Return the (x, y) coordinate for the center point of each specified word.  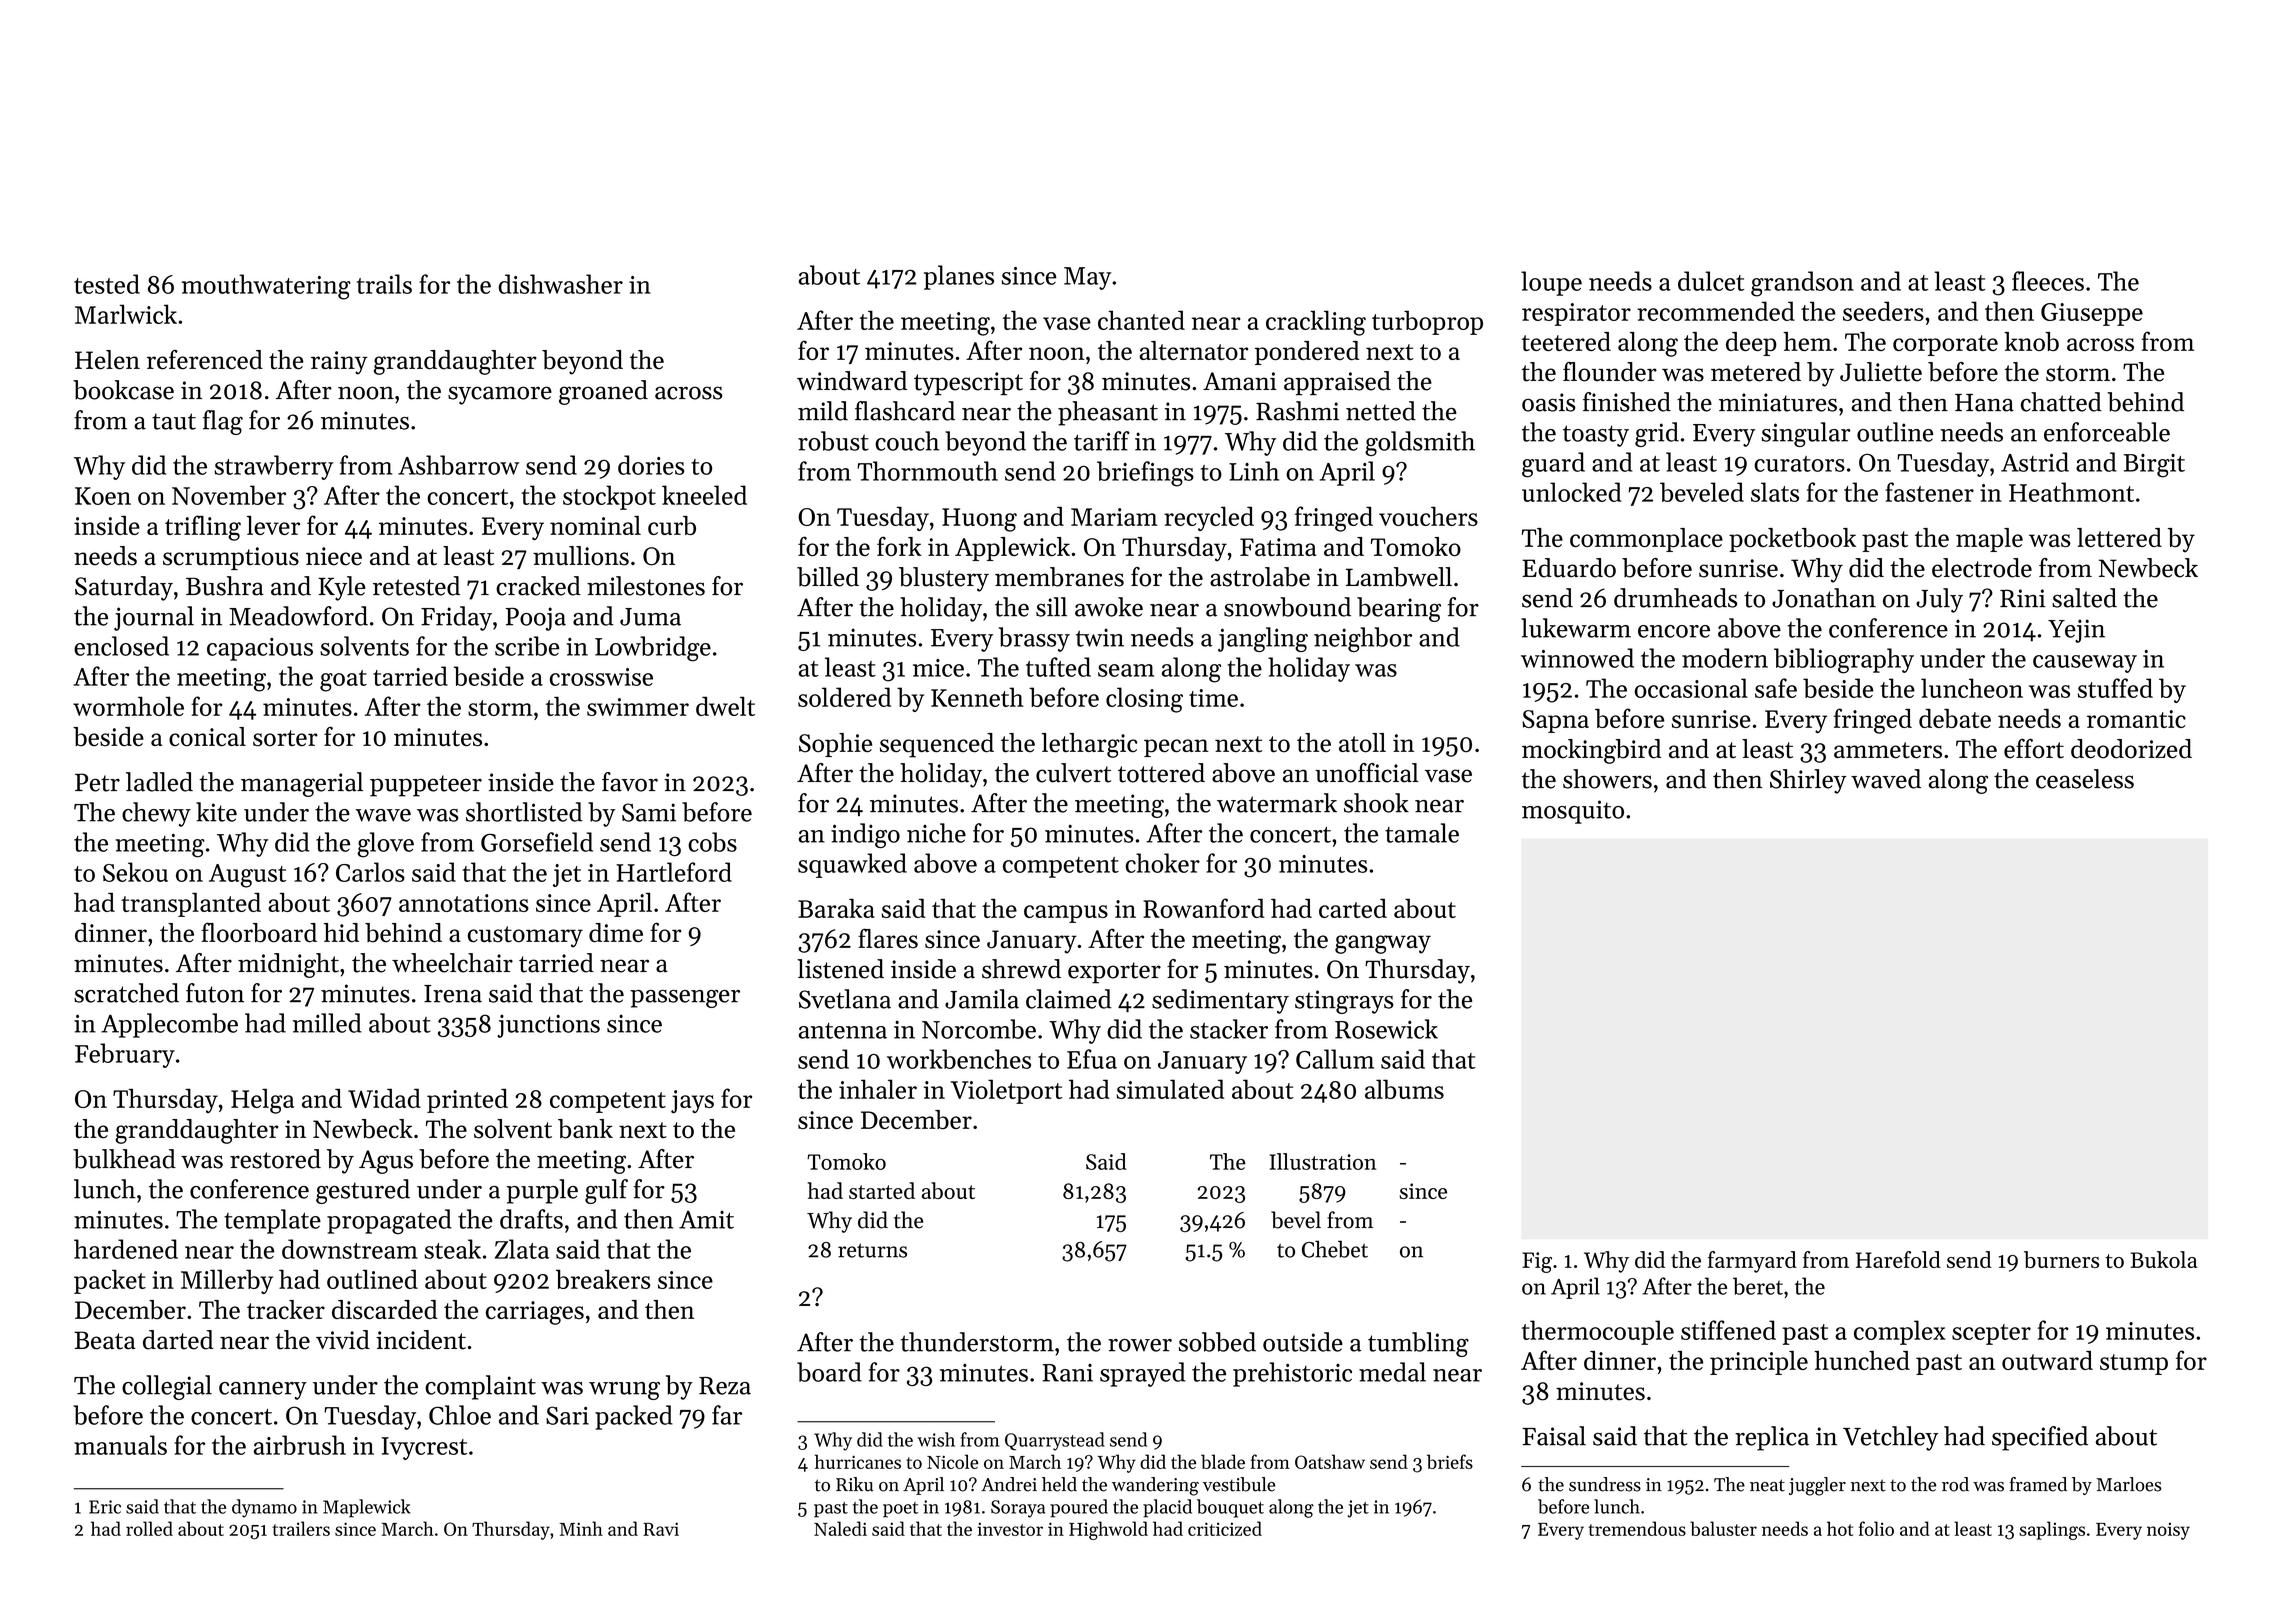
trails (384, 284)
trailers (301, 1528)
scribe (527, 646)
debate (1955, 718)
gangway (1383, 944)
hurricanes (858, 1461)
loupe (1551, 283)
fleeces (2048, 281)
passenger (685, 999)
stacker (1229, 1029)
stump (2134, 1364)
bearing (1399, 609)
